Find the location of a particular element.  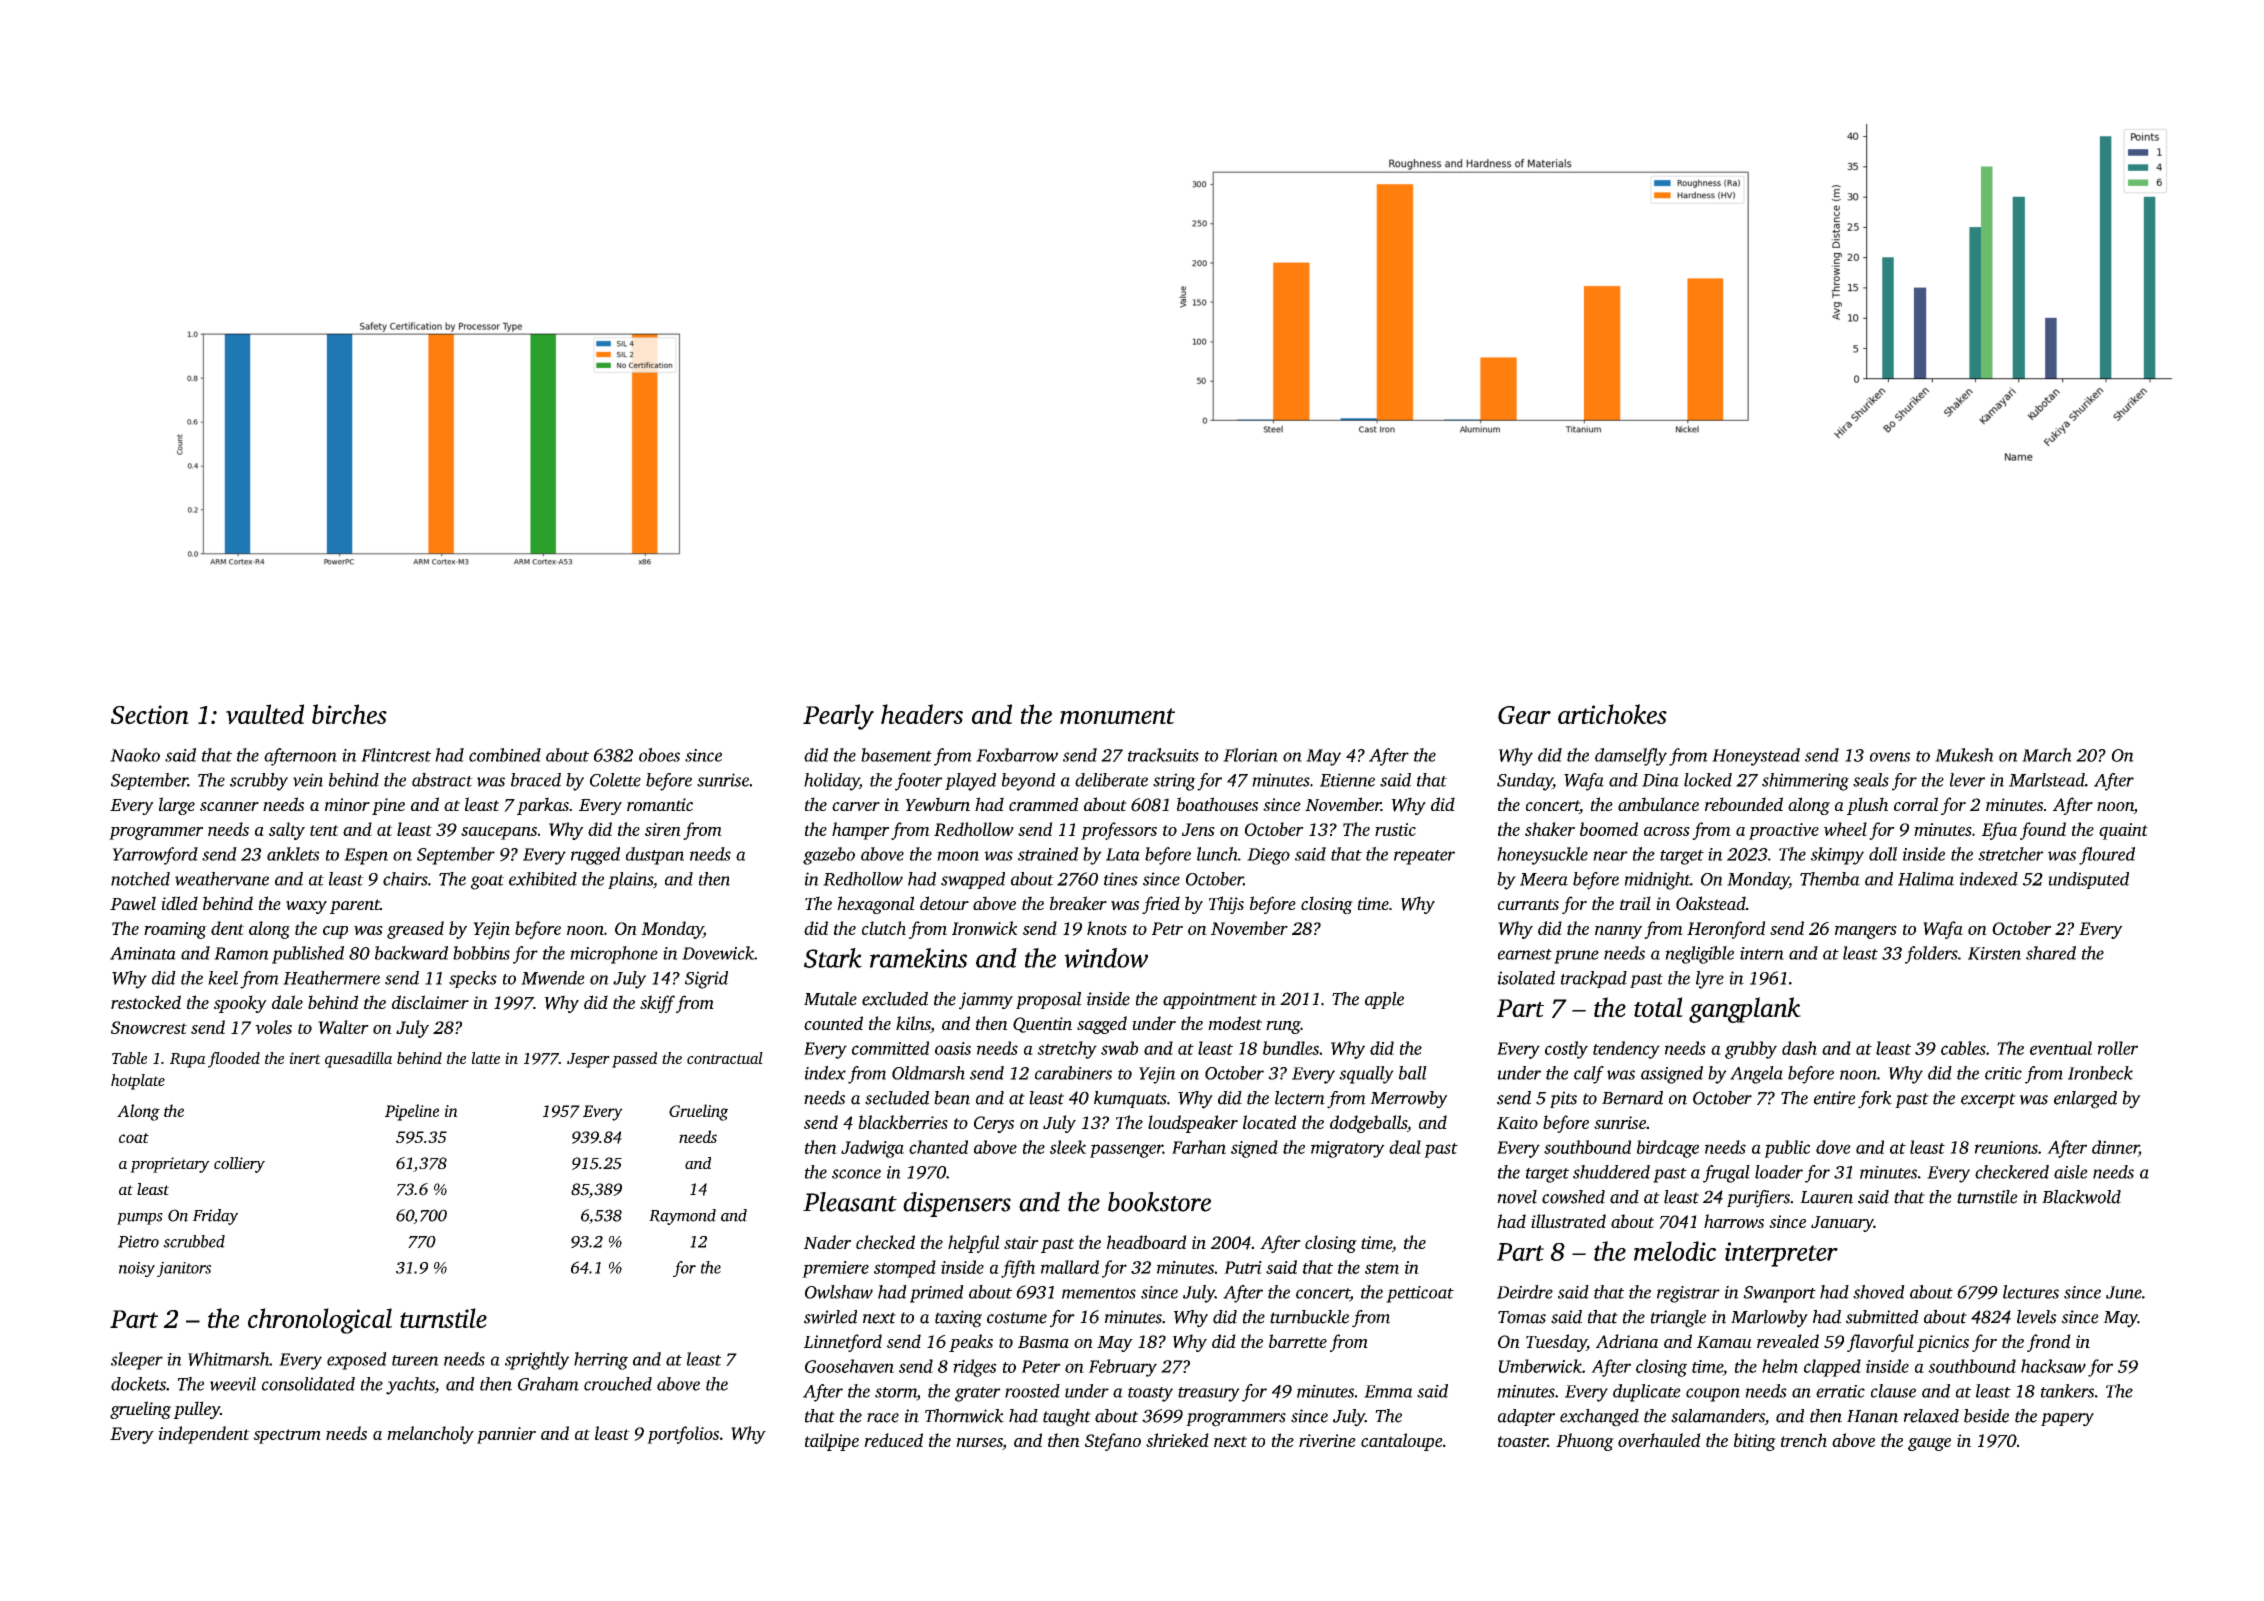

eventual is located at coordinates (2061, 1048).
